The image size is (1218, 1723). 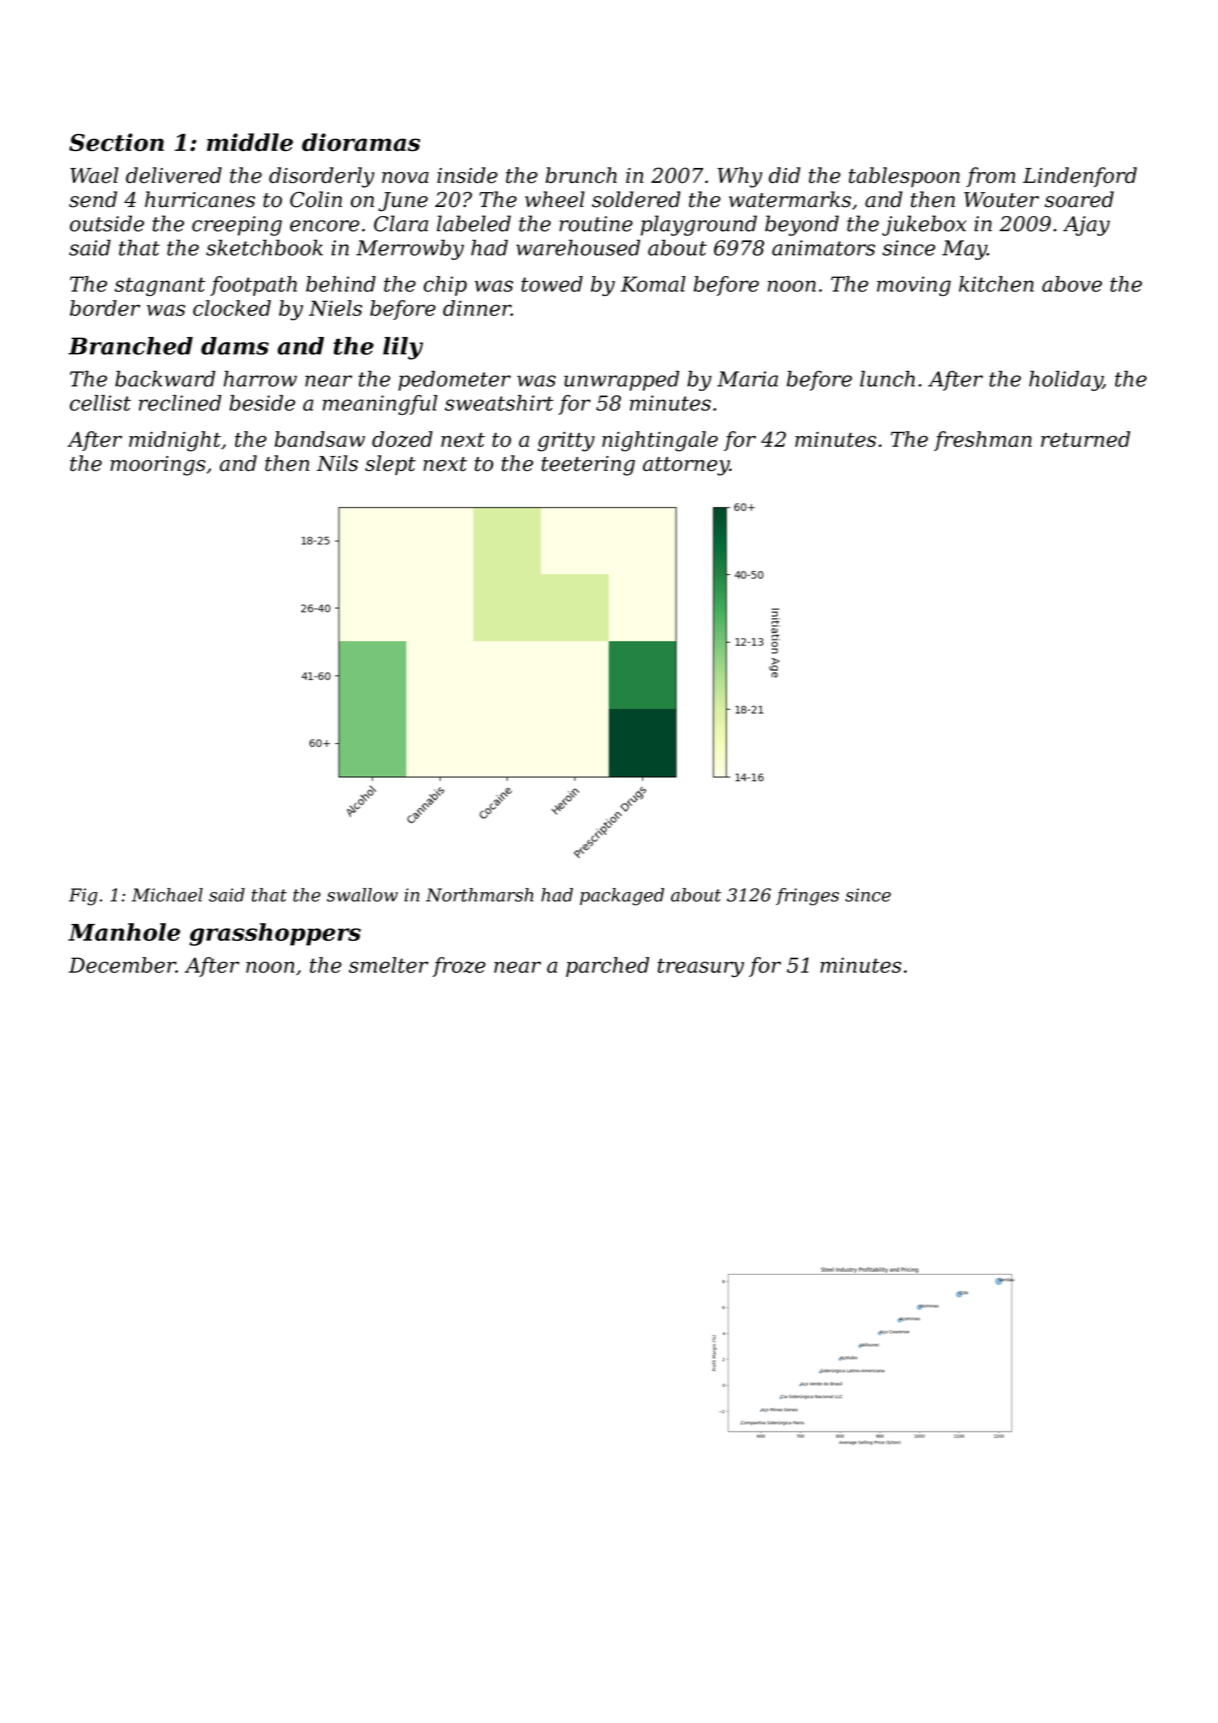 I want to click on brunch, so click(x=581, y=175).
